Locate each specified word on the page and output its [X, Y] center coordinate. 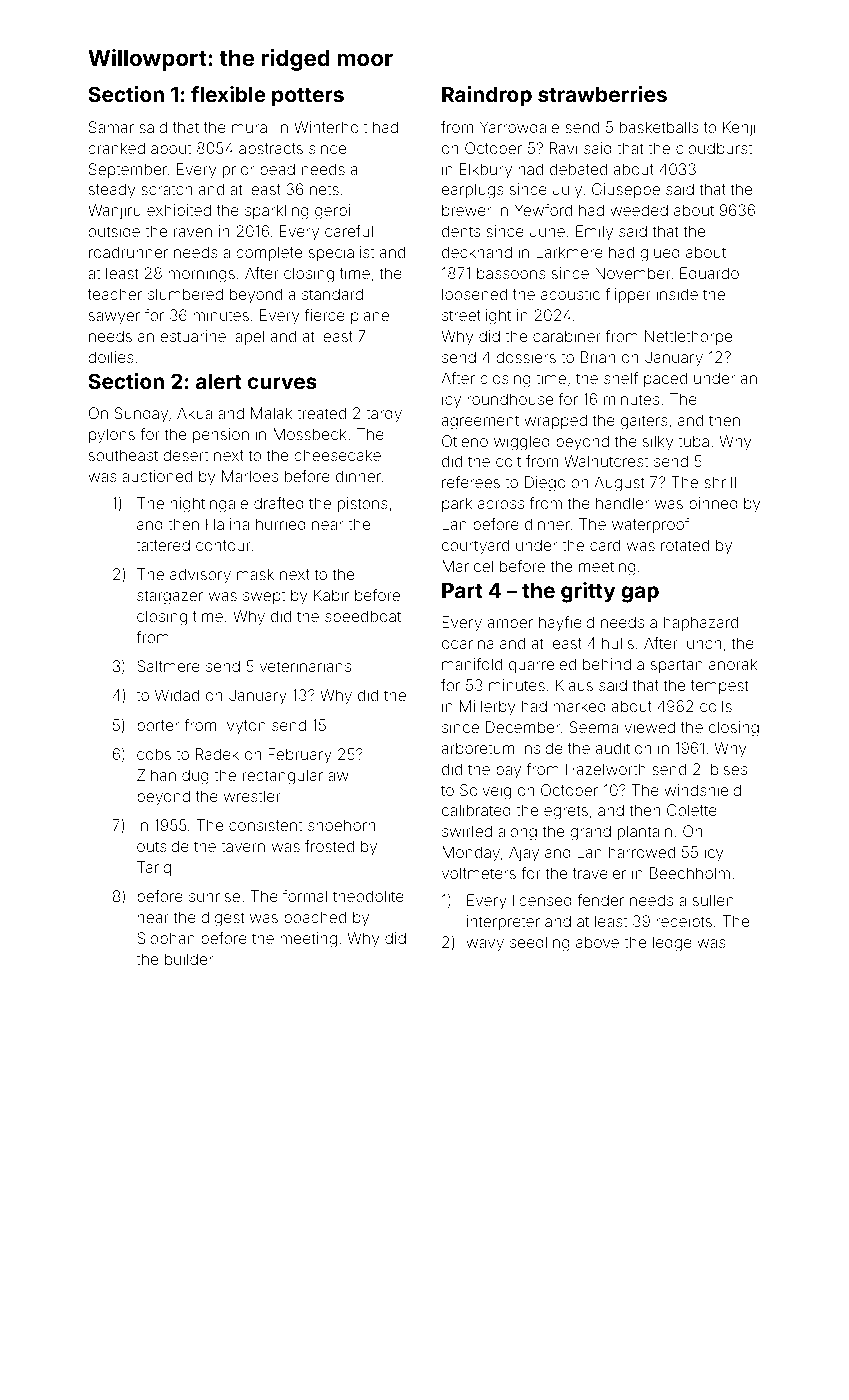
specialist [341, 253]
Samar [111, 127]
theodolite [368, 896]
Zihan [156, 775]
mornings [201, 275]
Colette [692, 810]
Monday [471, 854]
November [633, 273]
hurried [281, 524]
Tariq [154, 868]
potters [308, 97]
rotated [685, 545]
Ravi [563, 148]
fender [600, 900]
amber [510, 622]
